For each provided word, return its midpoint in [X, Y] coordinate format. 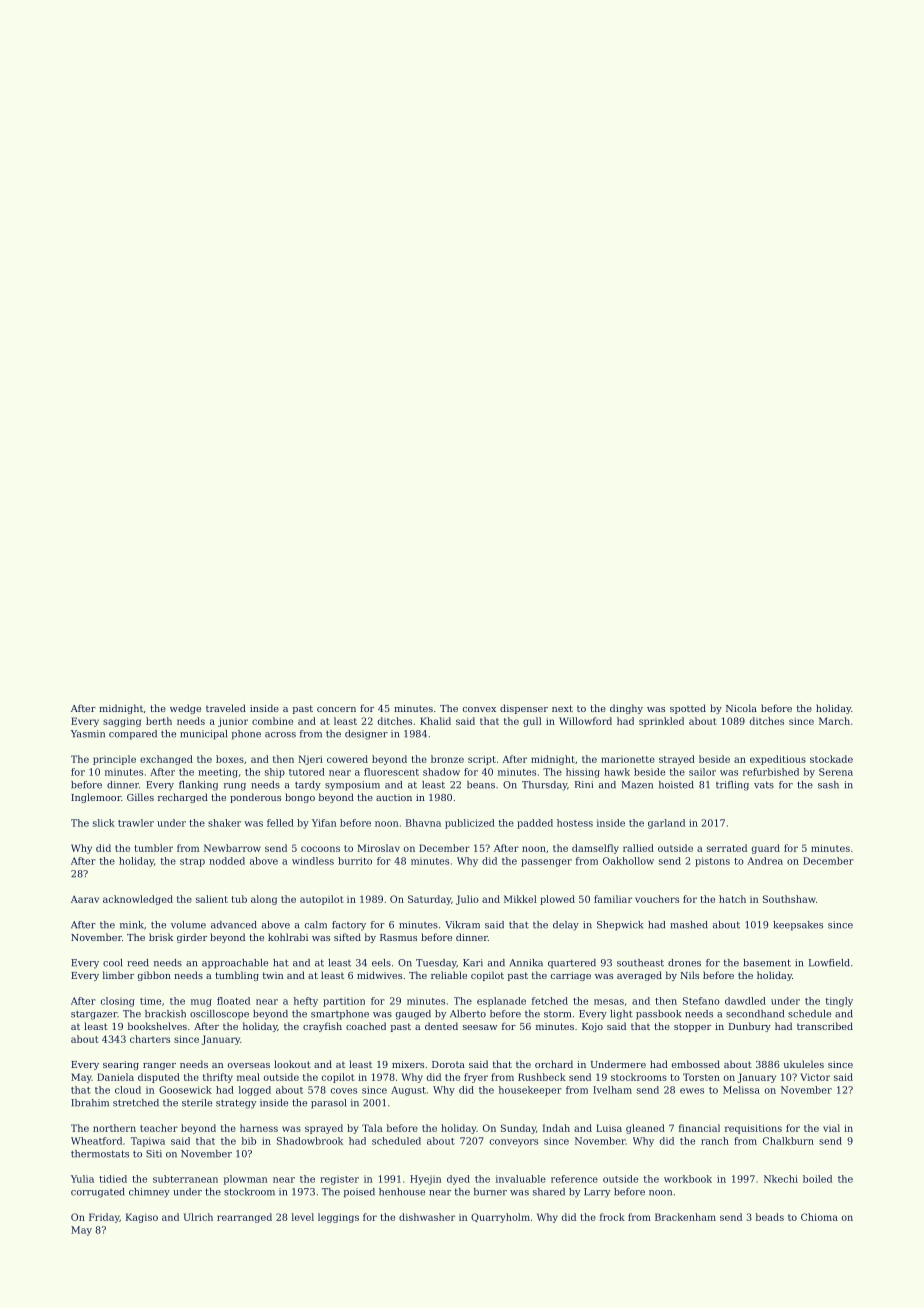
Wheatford [96, 1141]
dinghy [626, 709]
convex [479, 709]
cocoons [320, 849]
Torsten [701, 1077]
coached [366, 1026]
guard [766, 849]
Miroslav [379, 848]
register [339, 1180]
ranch [715, 1141]
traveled [226, 708]
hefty [306, 1002]
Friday [104, 1218]
